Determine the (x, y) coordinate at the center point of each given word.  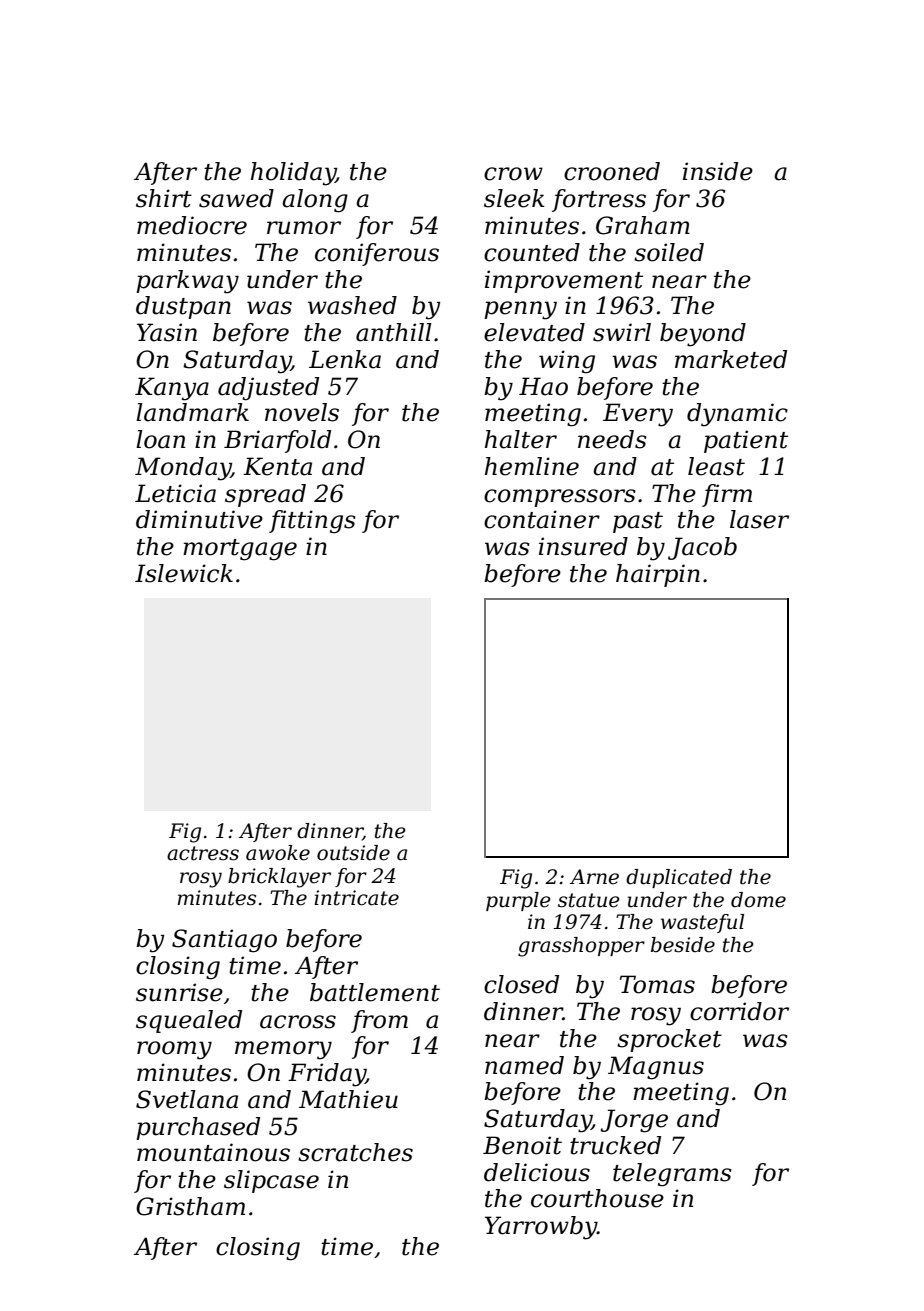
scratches (355, 1152)
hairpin (658, 575)
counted (532, 252)
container (542, 519)
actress (203, 853)
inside (718, 171)
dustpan (183, 307)
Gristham (190, 1206)
